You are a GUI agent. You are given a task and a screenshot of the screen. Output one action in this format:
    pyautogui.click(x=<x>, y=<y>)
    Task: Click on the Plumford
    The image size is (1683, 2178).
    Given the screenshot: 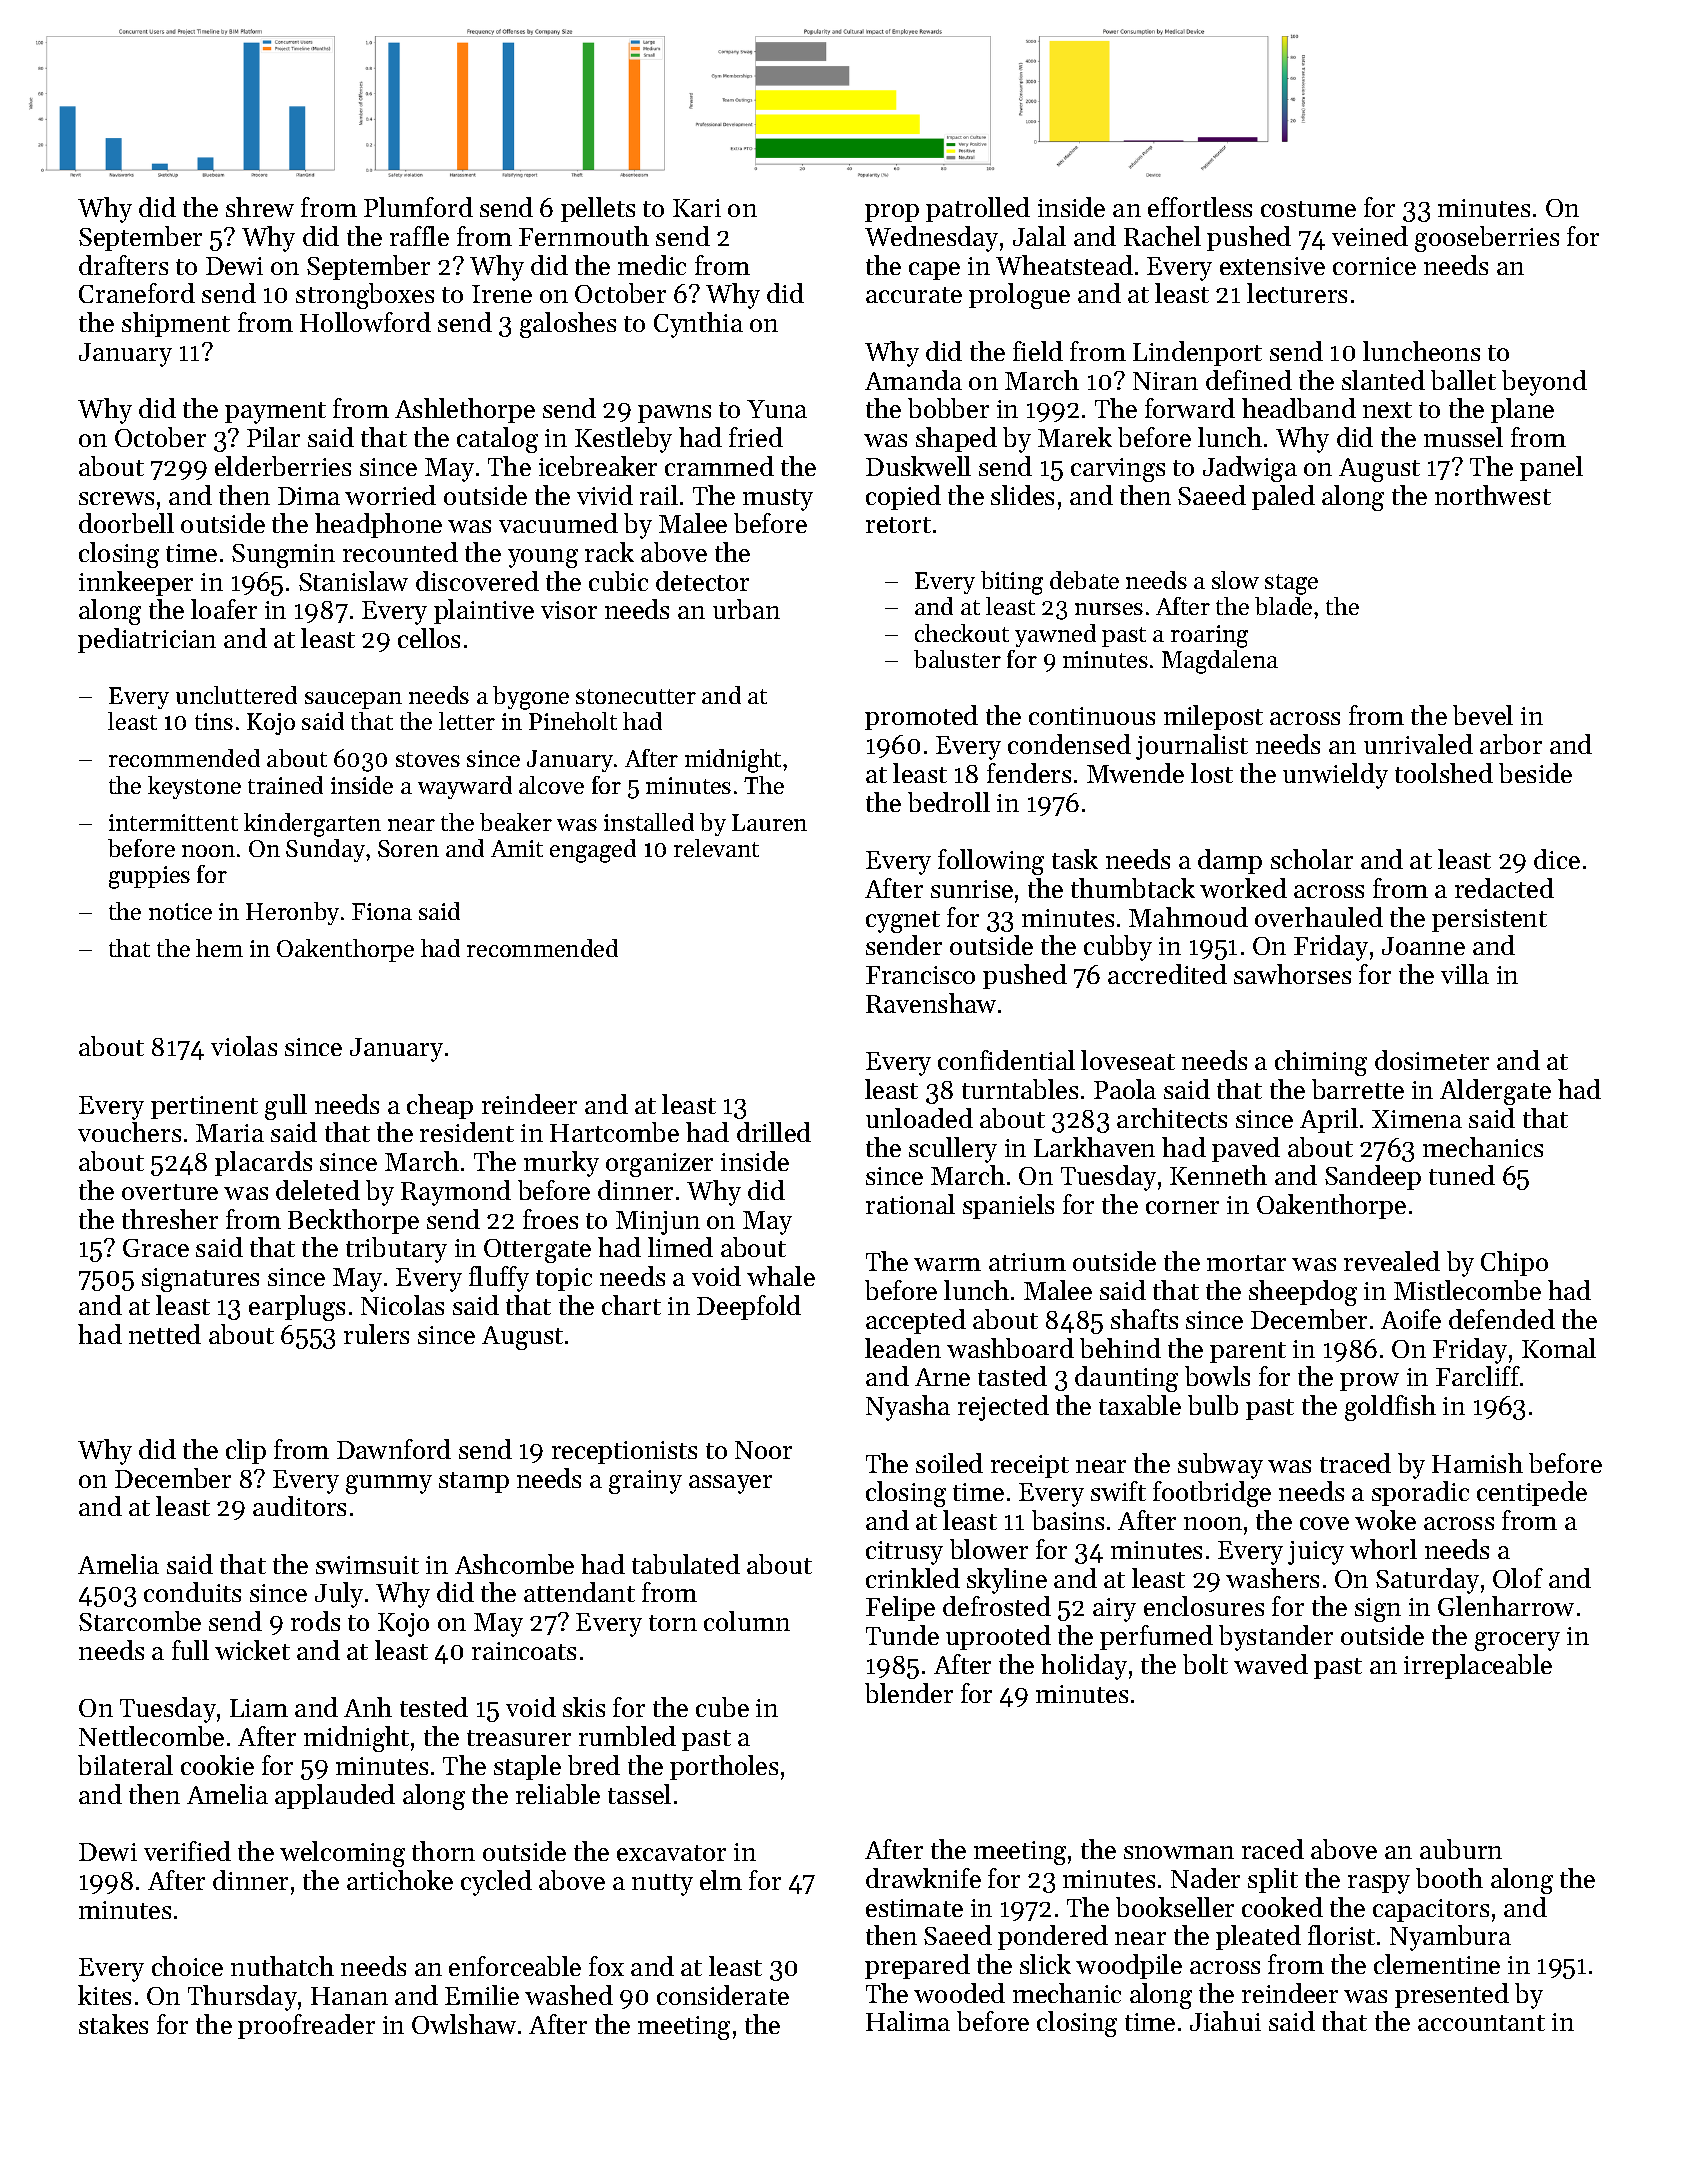 What is the action you would take?
    pyautogui.click(x=418, y=207)
